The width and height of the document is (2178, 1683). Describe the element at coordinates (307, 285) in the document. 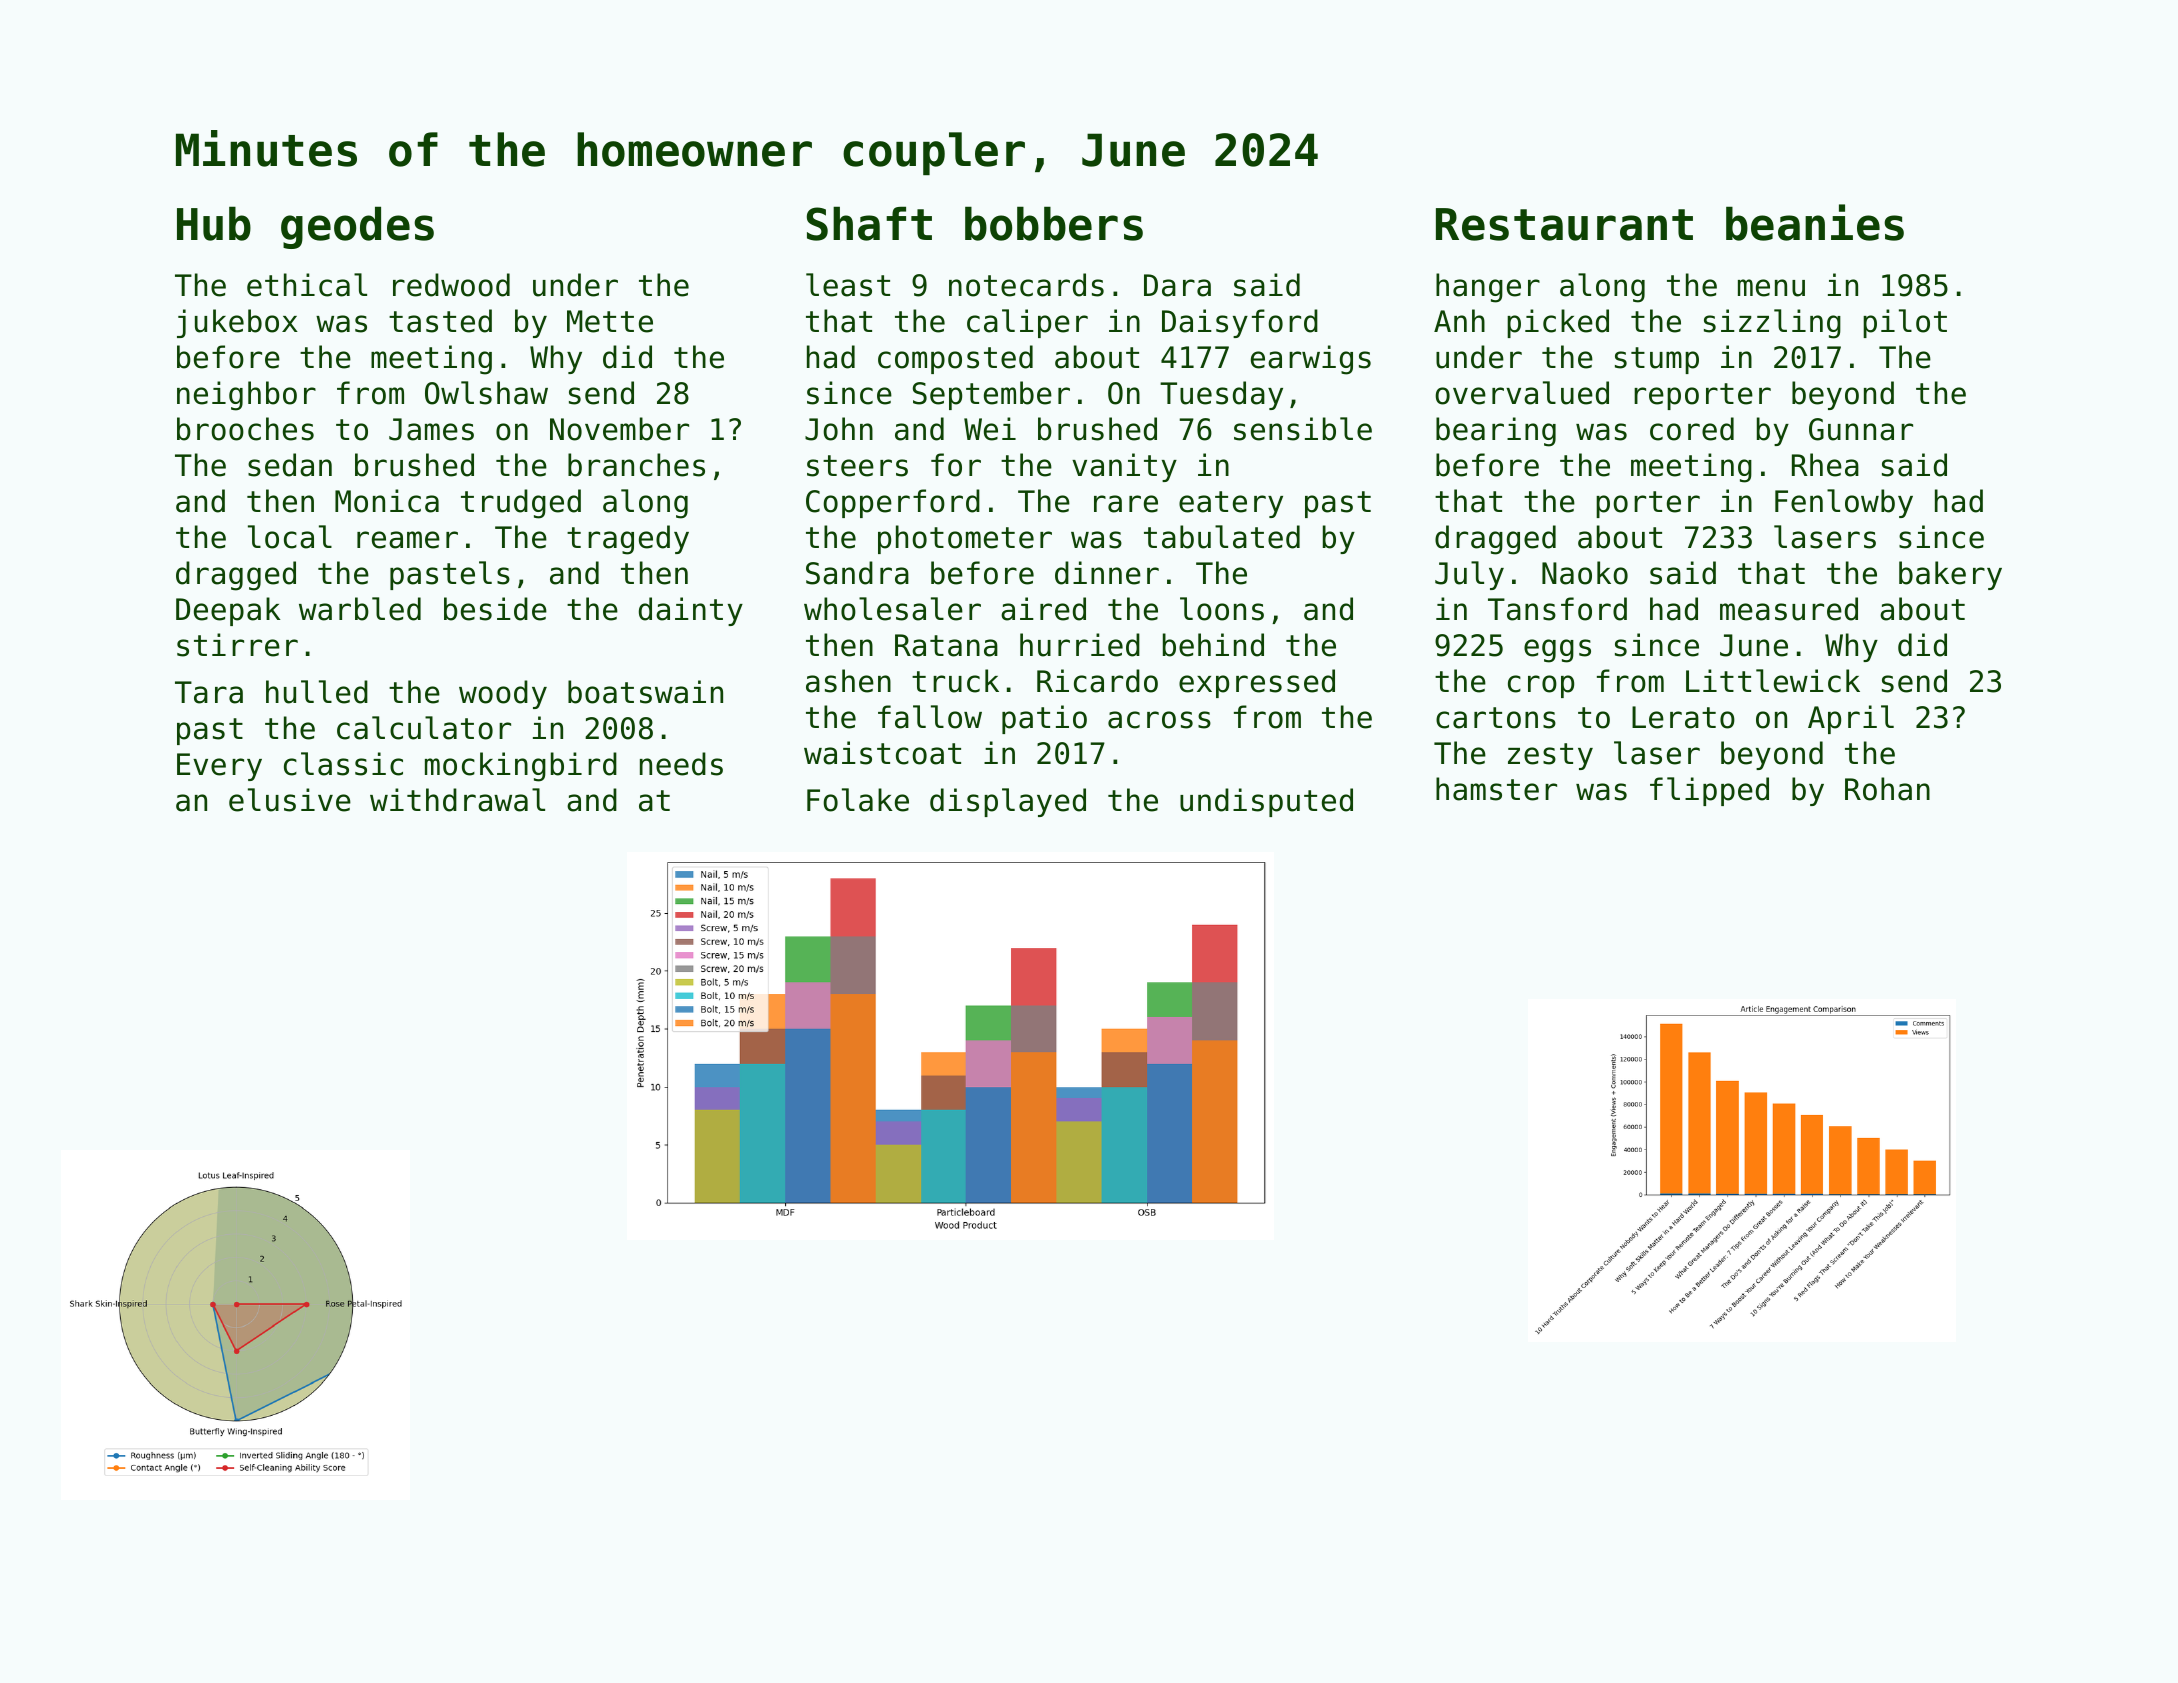

I see `ethical` at that location.
